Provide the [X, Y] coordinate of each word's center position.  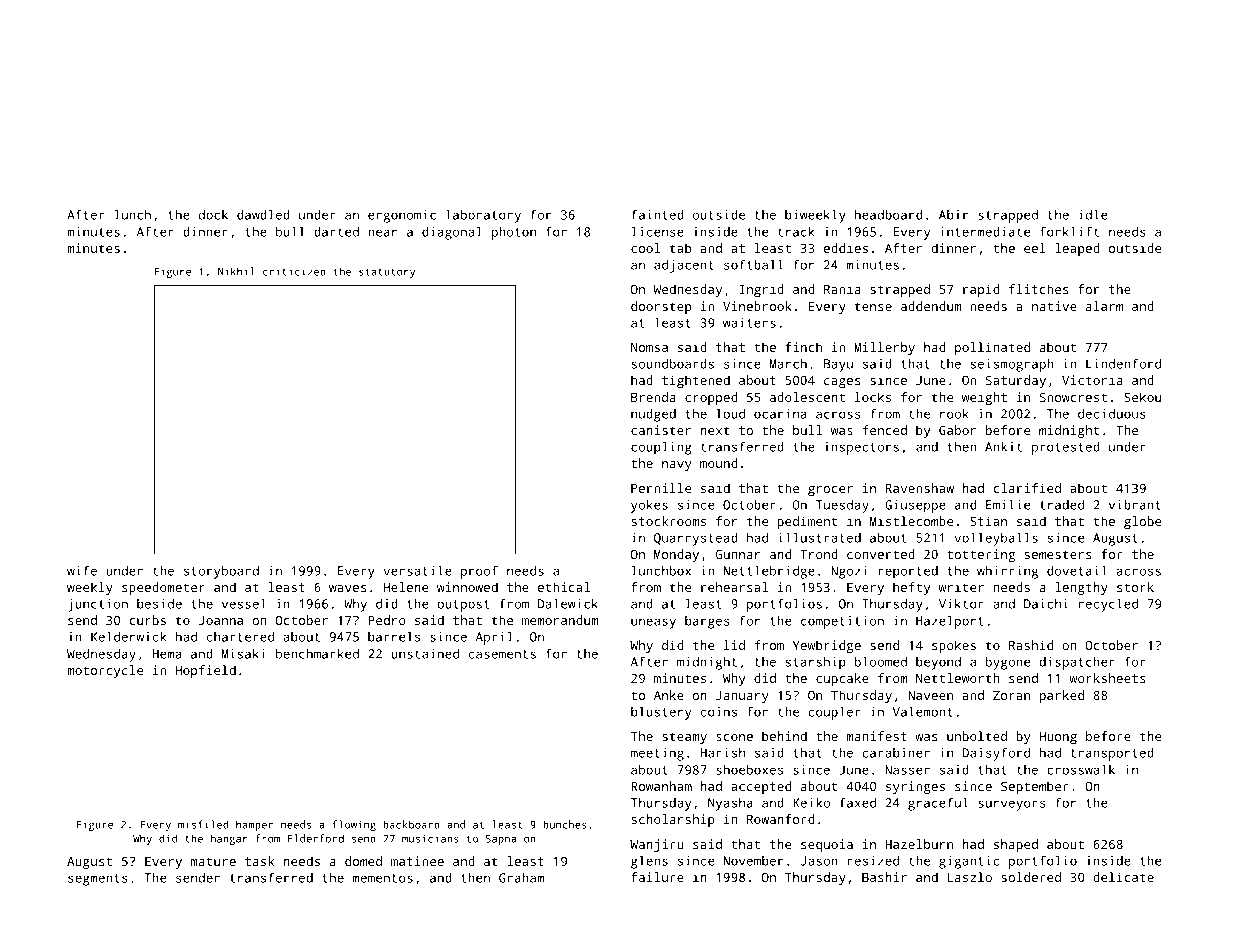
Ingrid [761, 290]
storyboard [221, 572]
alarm [1104, 306]
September [1035, 787]
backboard [411, 824]
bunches [565, 824]
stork [1135, 587]
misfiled [203, 824]
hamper [254, 825]
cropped [711, 398]
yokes [649, 506]
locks [873, 397]
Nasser [907, 770]
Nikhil [236, 271]
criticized [294, 271]
